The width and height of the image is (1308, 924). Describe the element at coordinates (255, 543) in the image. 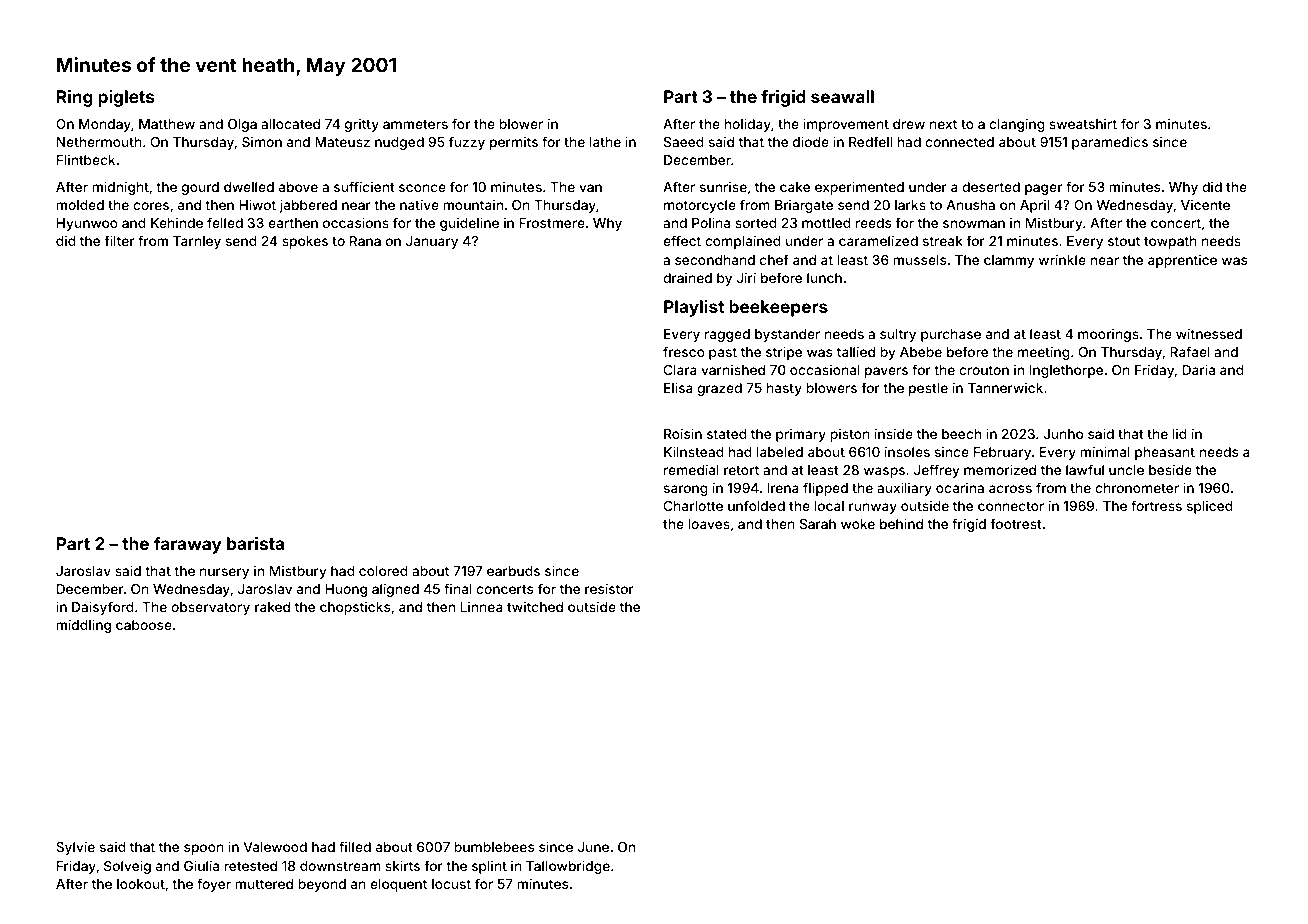

I see `barista` at that location.
